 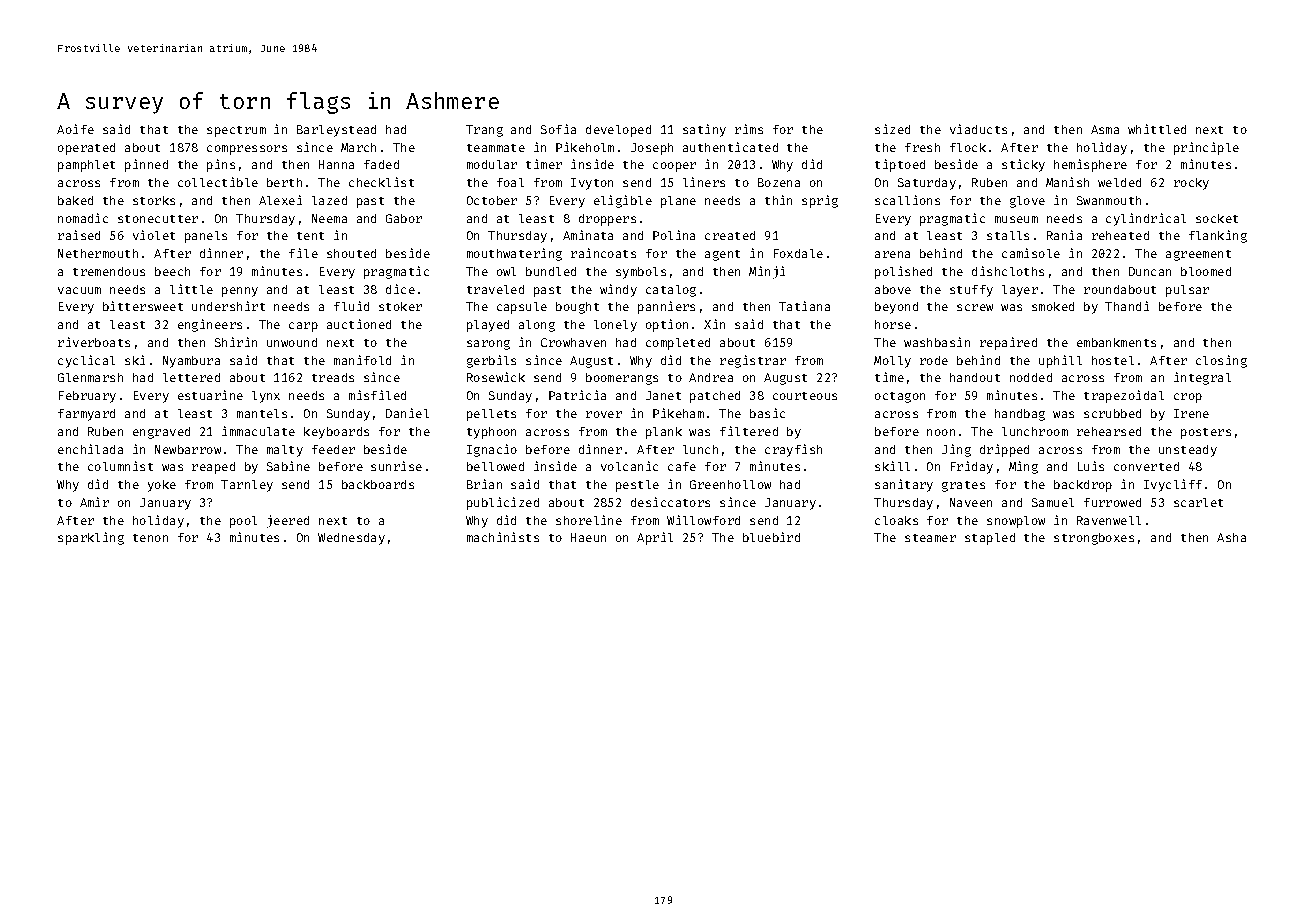 I want to click on principle, so click(x=1206, y=148).
